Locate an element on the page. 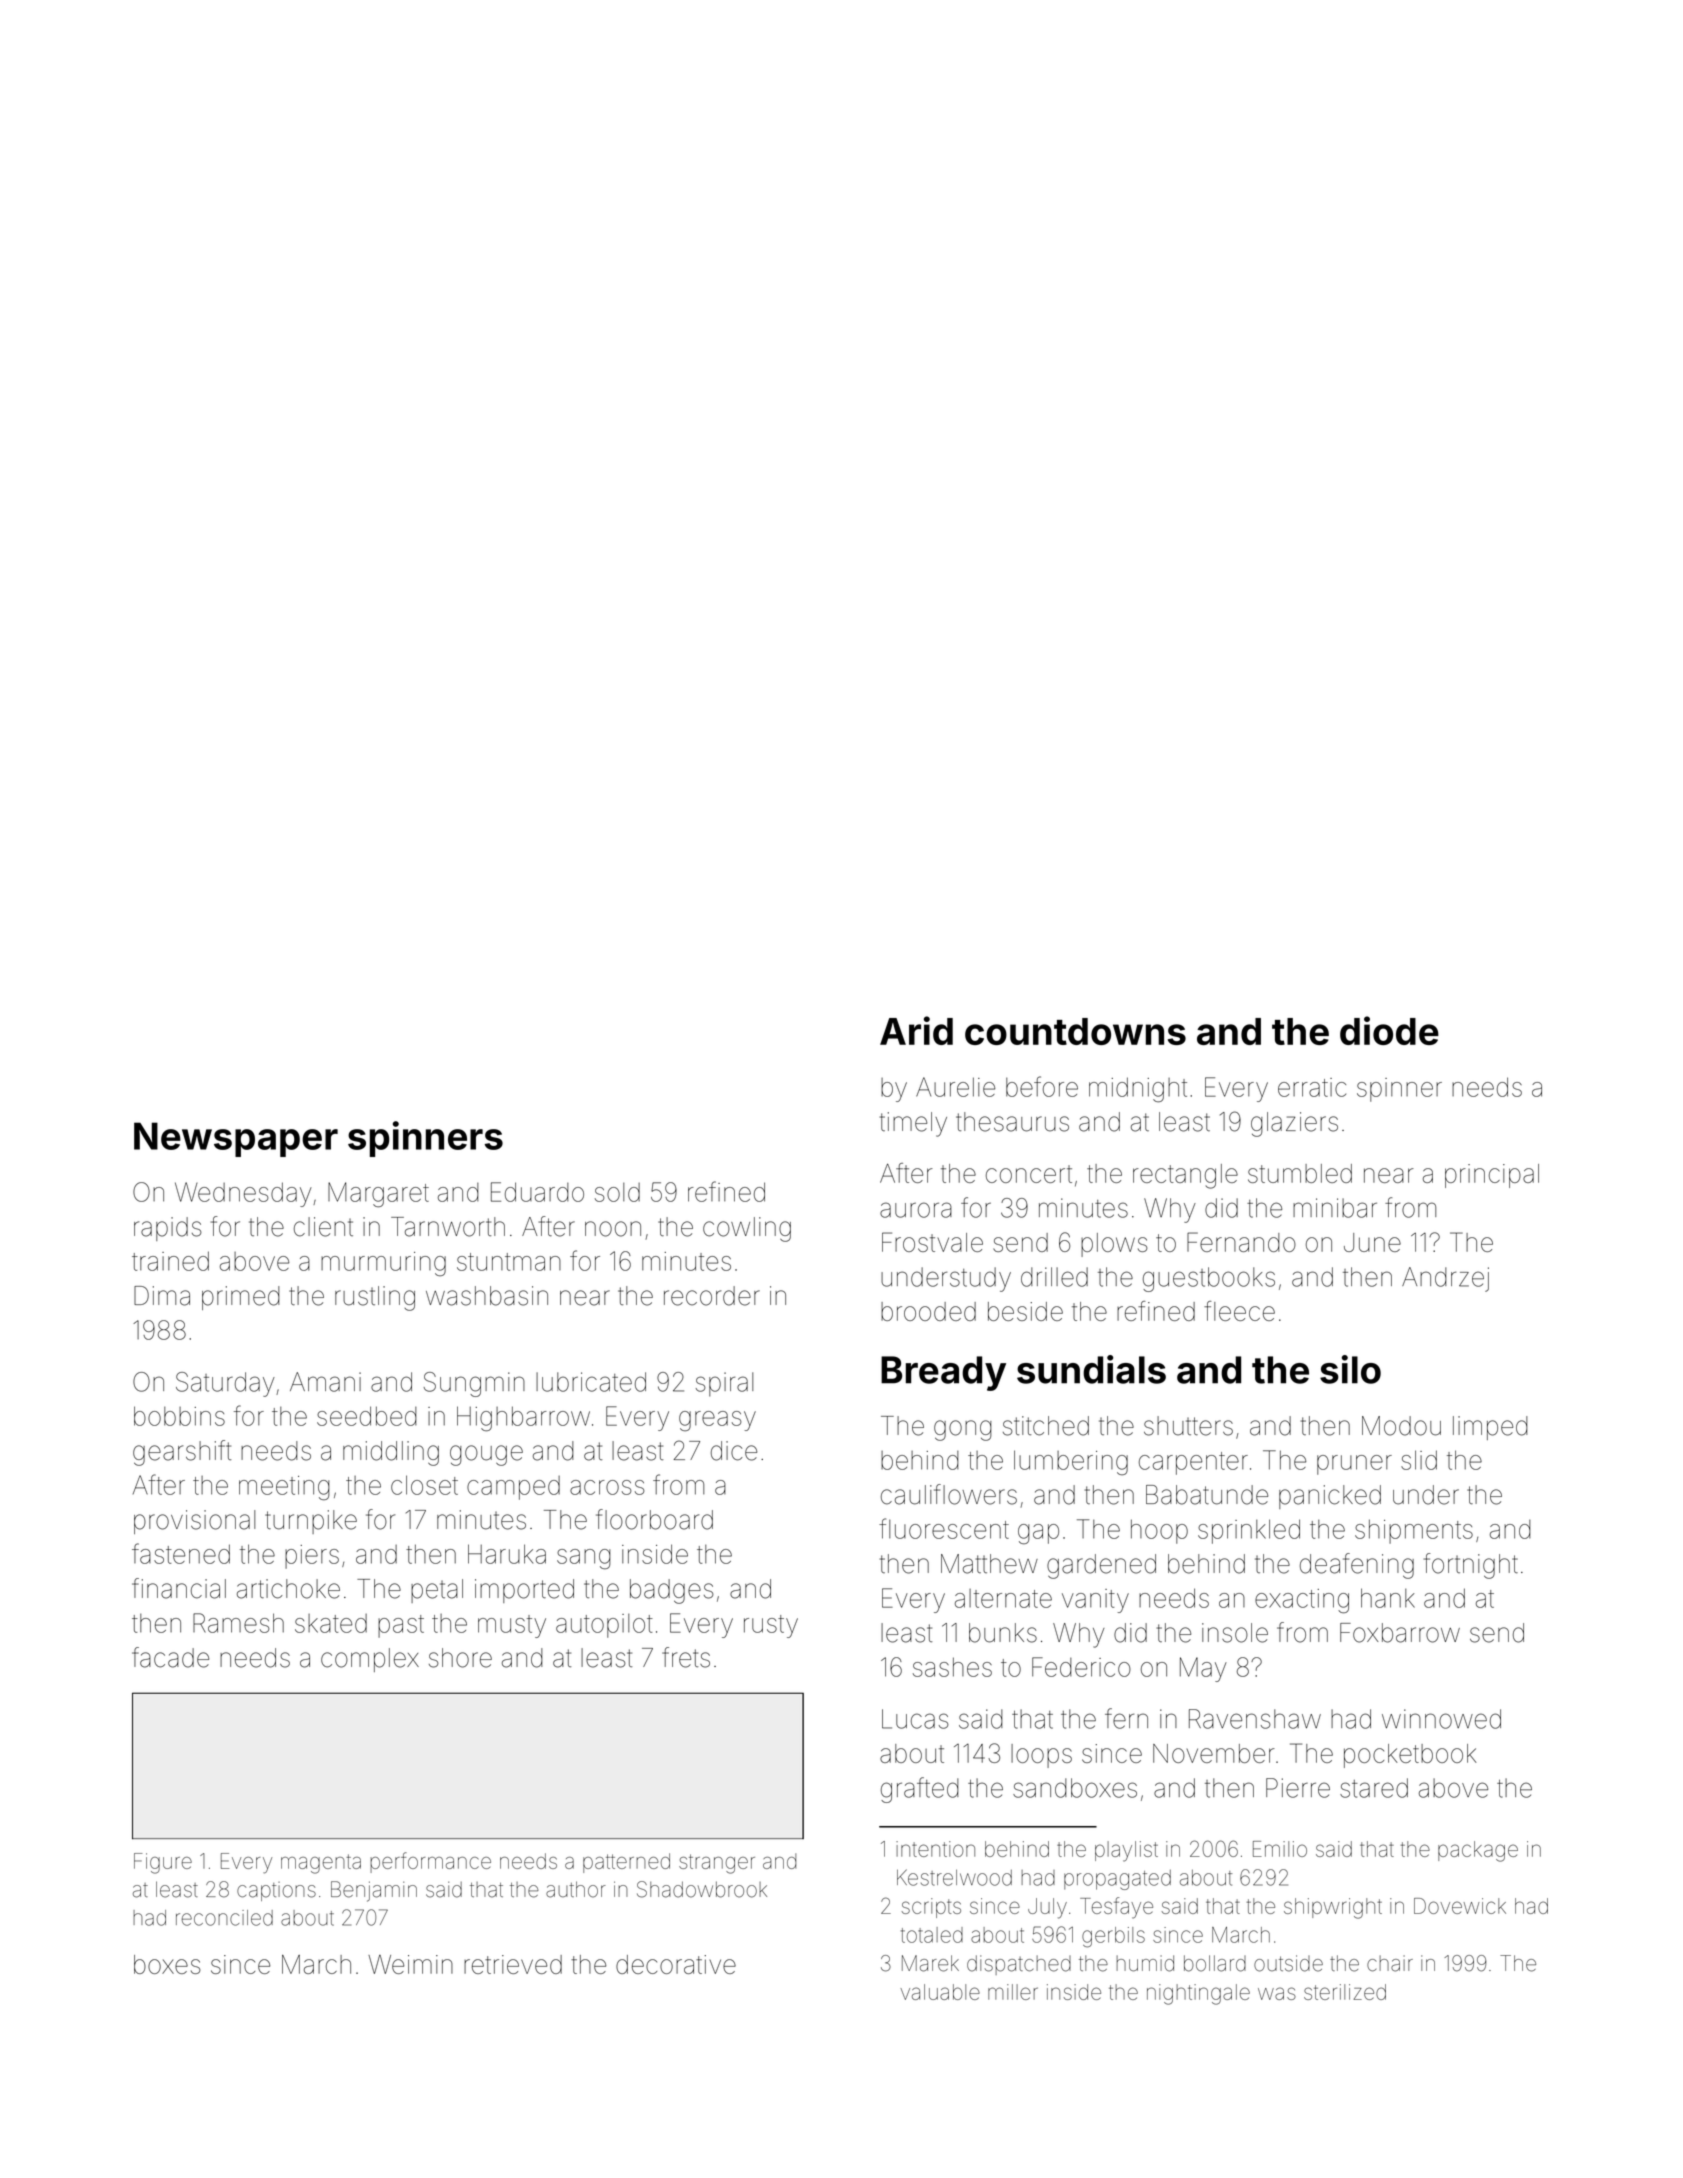 This document has width=1683, height=2178. magenta is located at coordinates (321, 1864).
